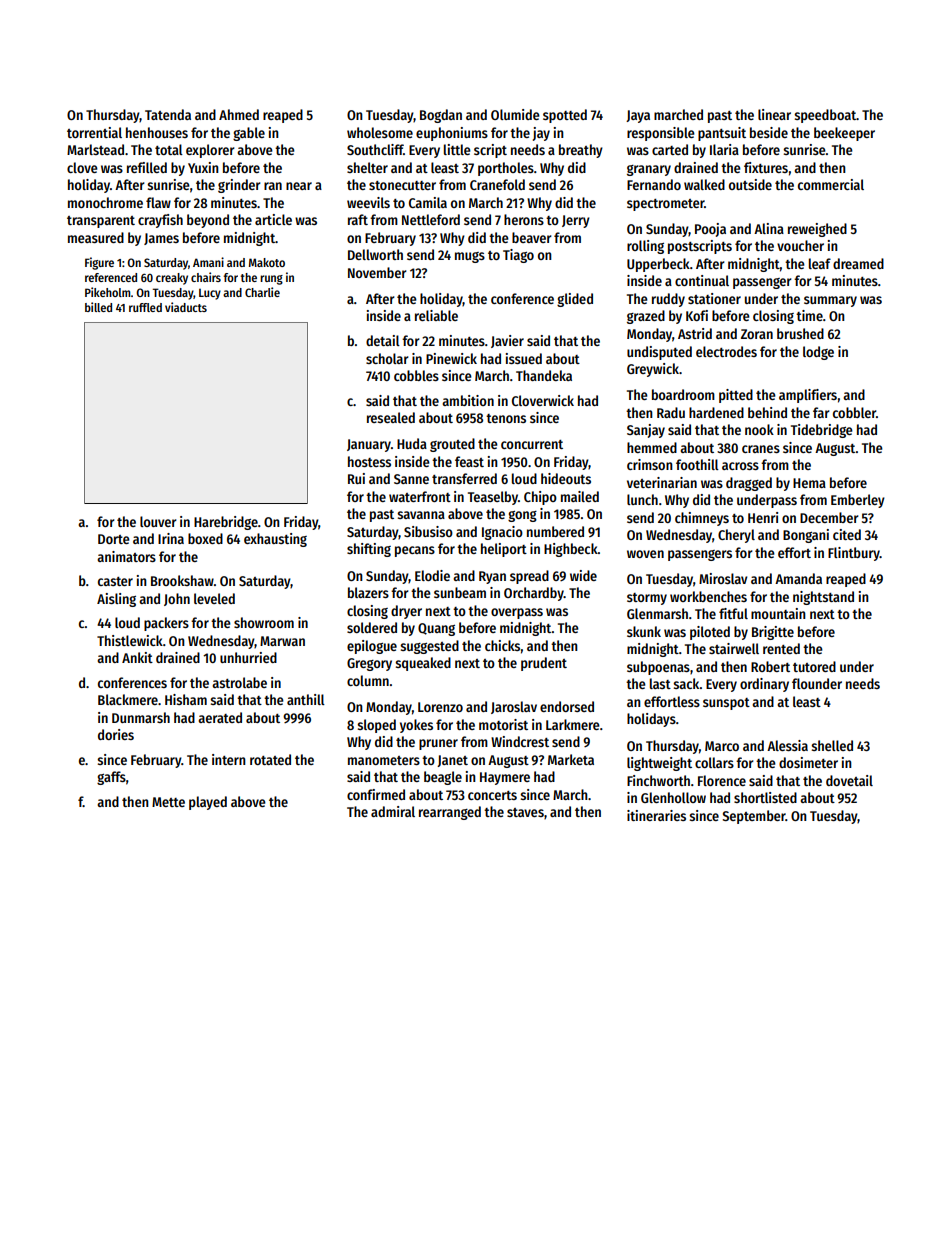 This document has height=1233, width=952. What do you see at coordinates (275, 540) in the document?
I see `exhausting` at bounding box center [275, 540].
